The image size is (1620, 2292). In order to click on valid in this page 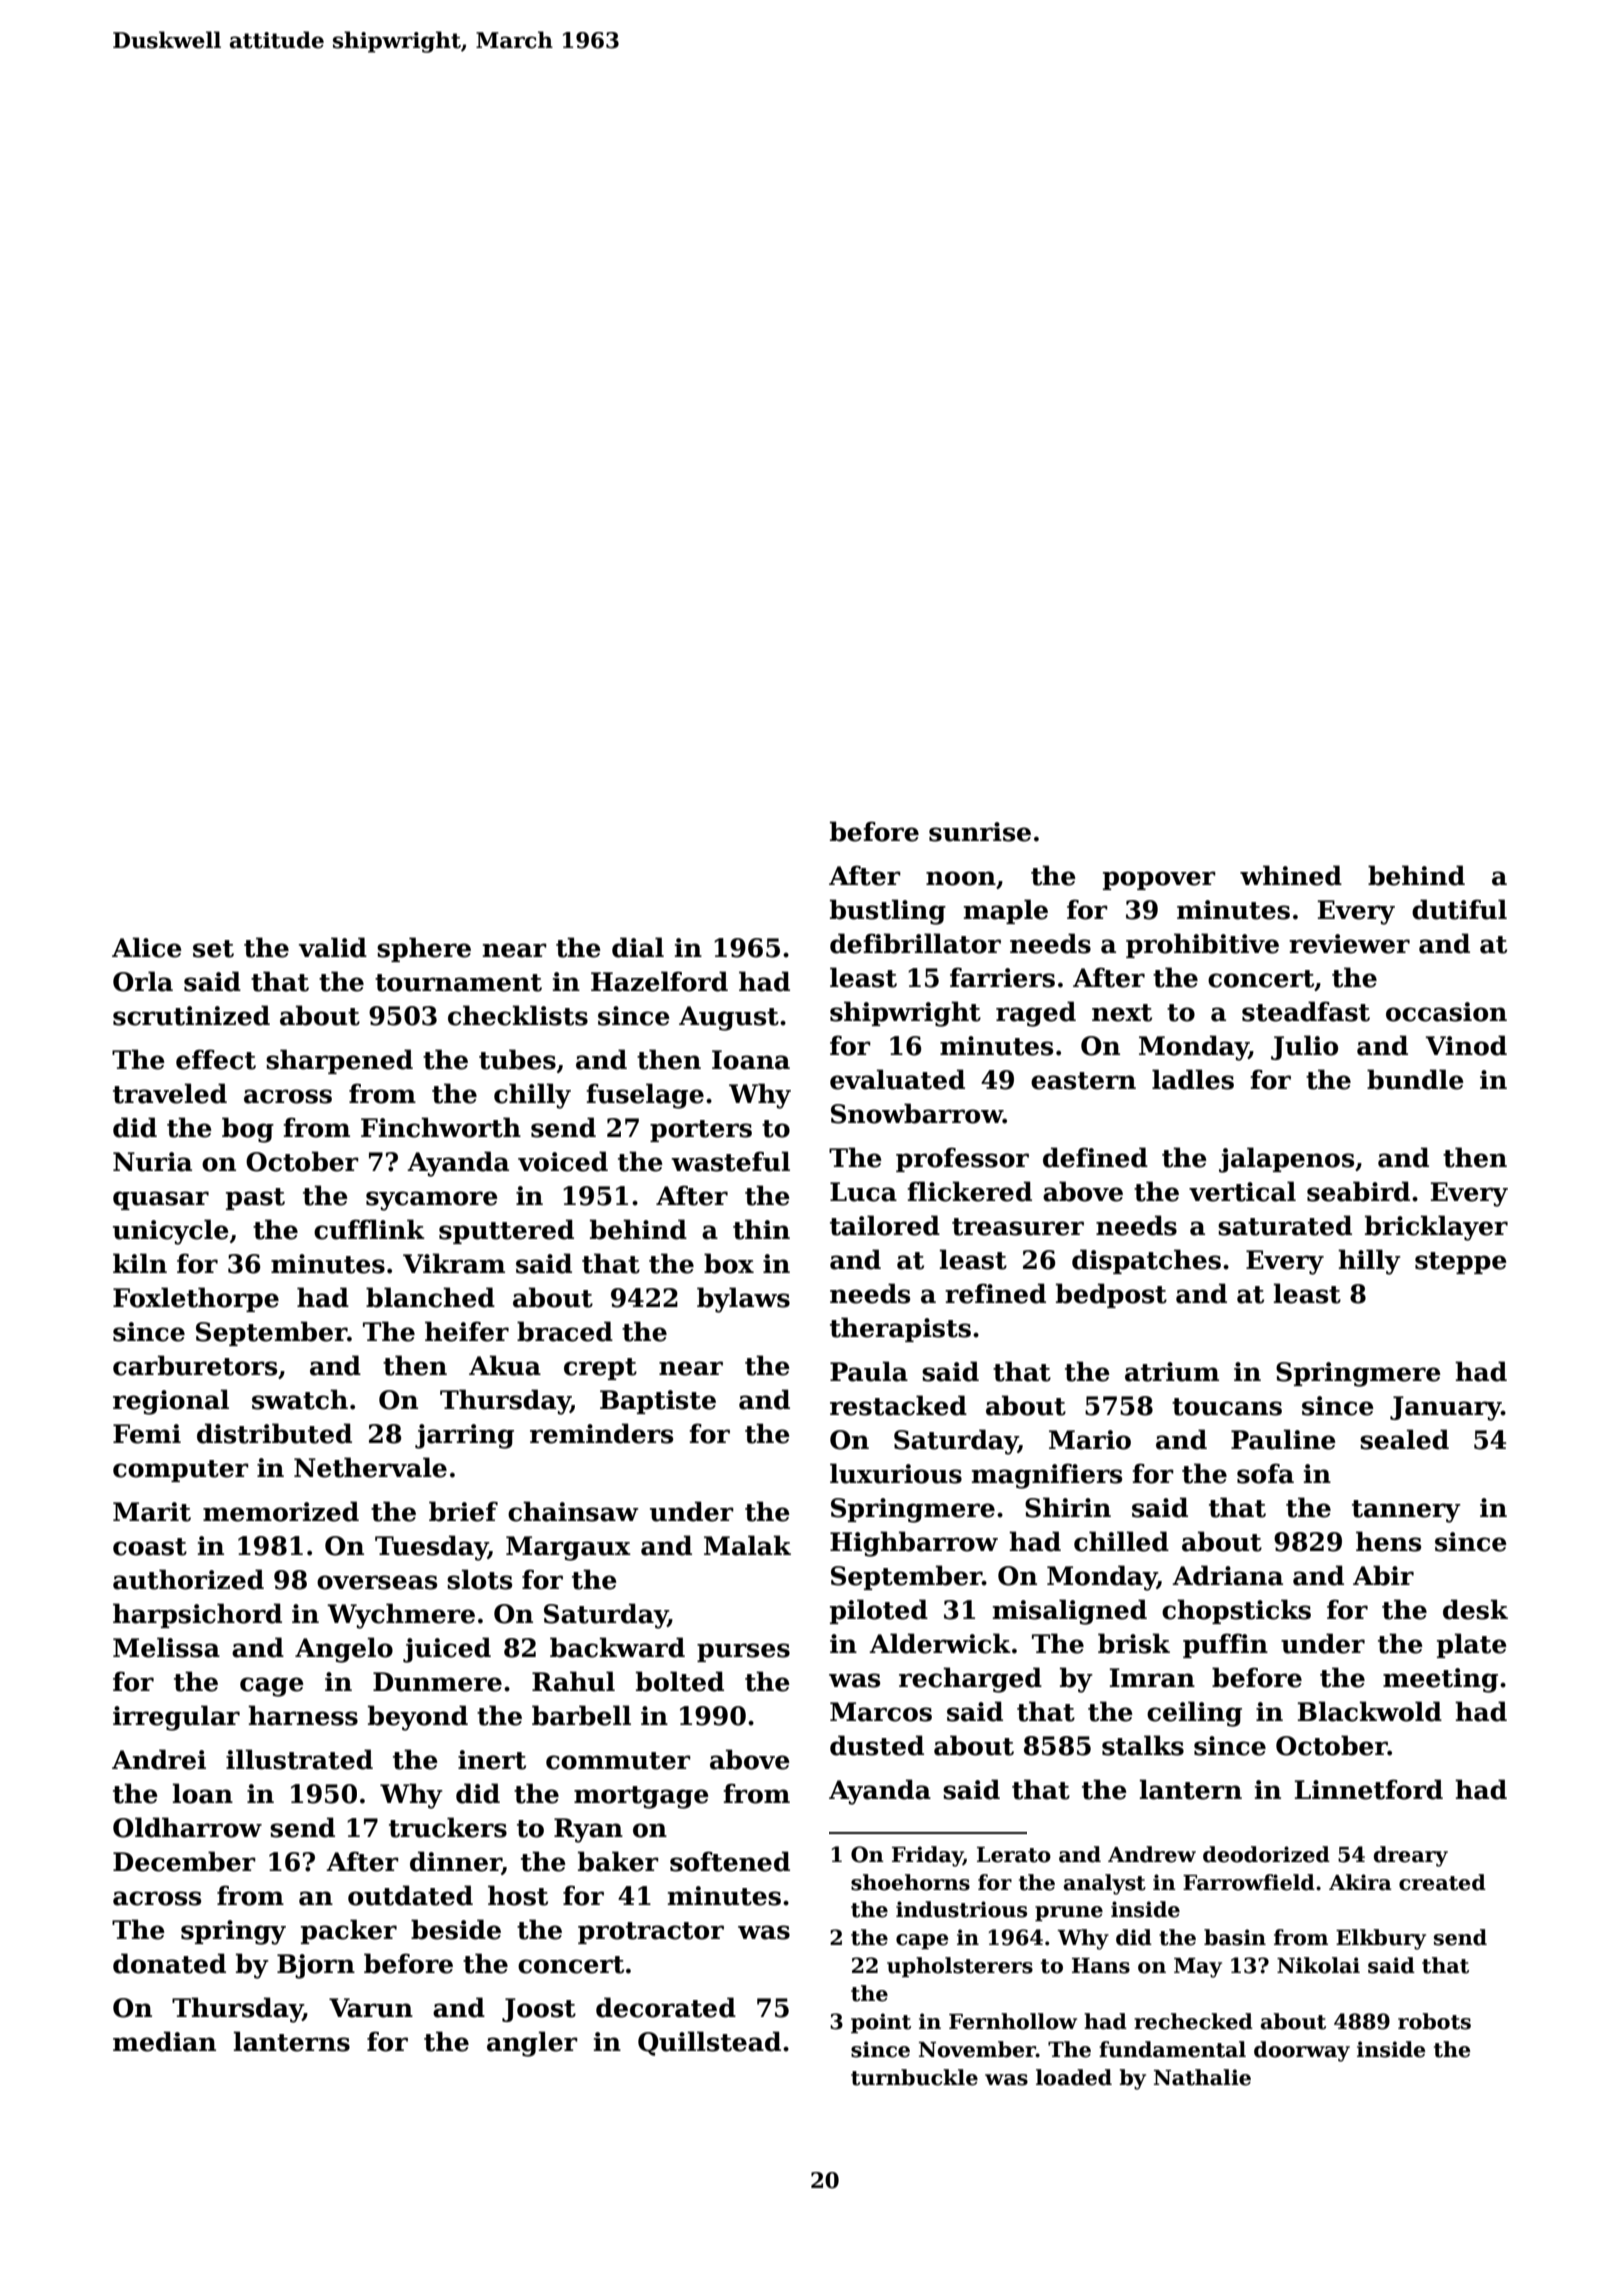, I will do `click(333, 947)`.
